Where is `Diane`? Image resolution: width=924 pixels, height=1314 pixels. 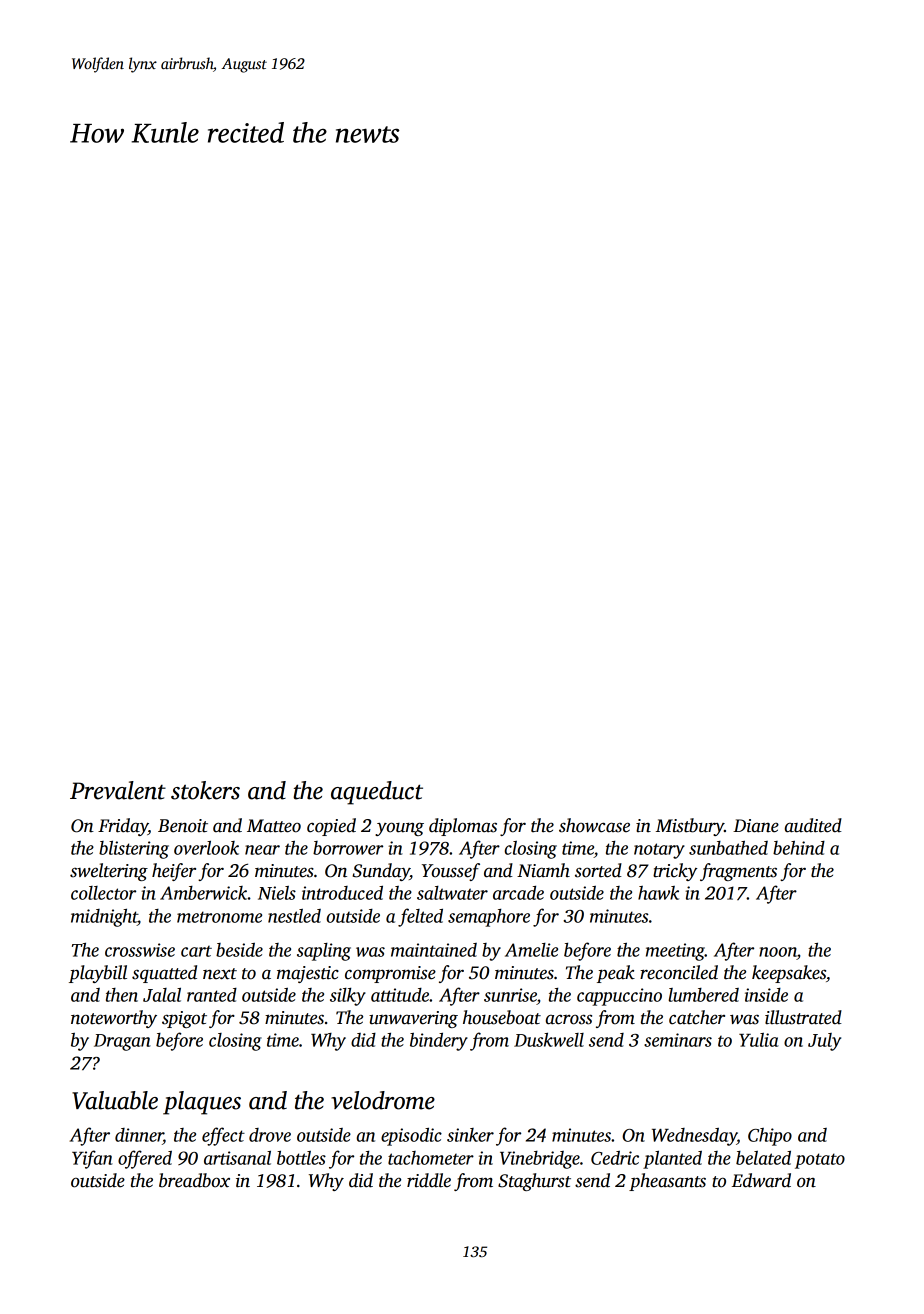 Diane is located at coordinates (756, 826).
